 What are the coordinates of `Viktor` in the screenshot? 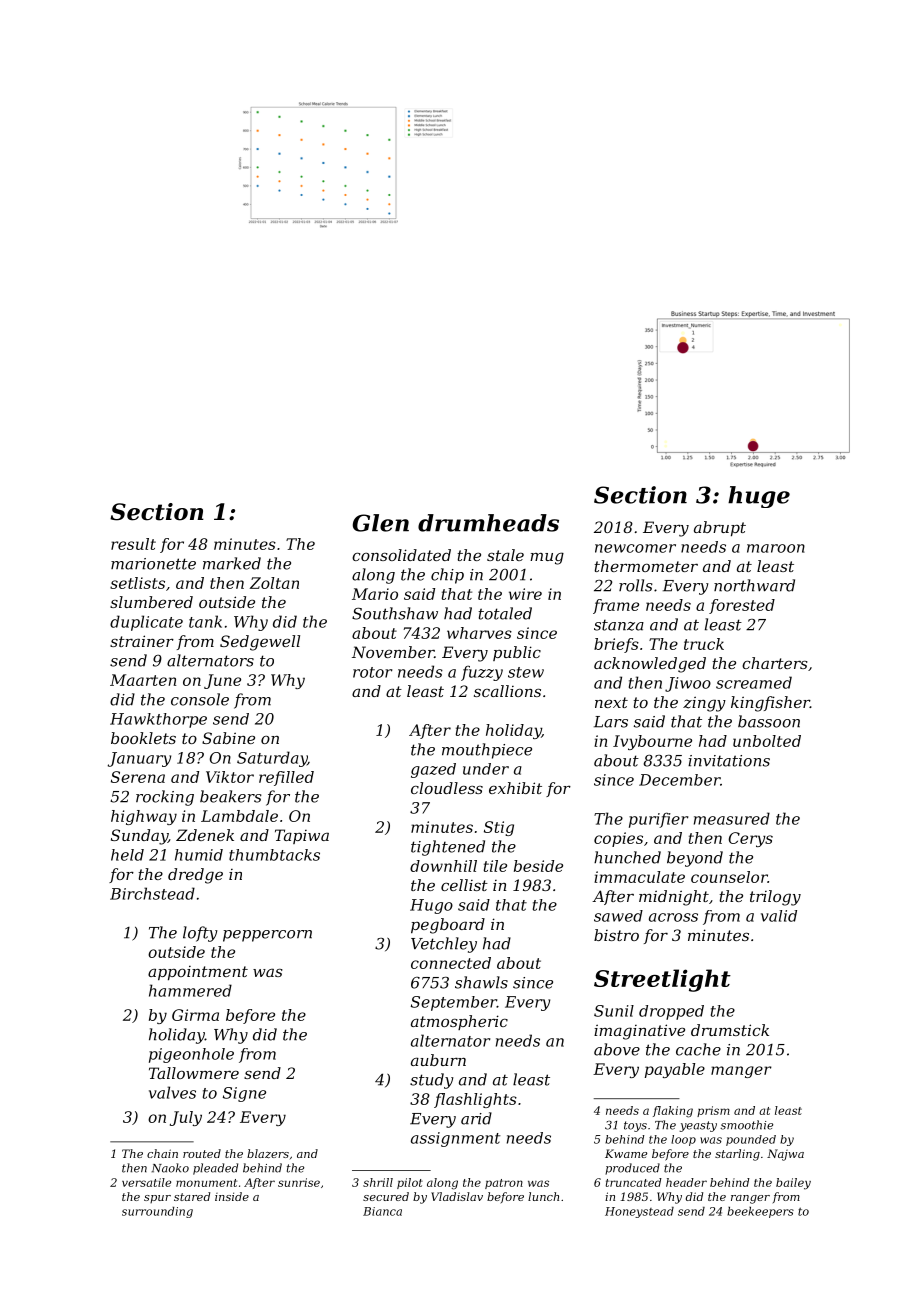 It's located at (230, 777).
